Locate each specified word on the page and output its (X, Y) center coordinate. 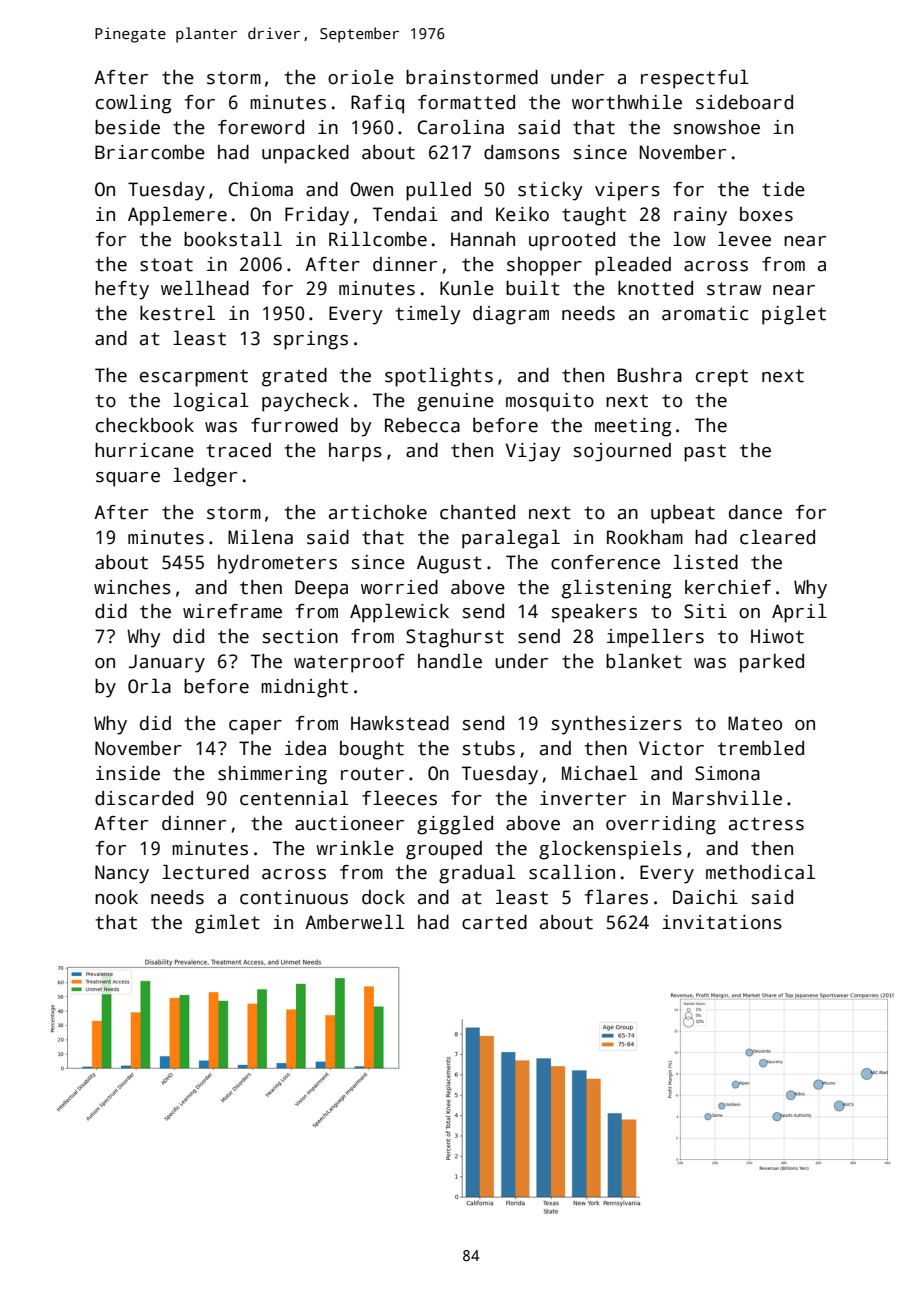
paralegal (511, 539)
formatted (466, 102)
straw (734, 289)
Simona (727, 773)
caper (255, 727)
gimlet (227, 924)
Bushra (650, 375)
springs (311, 340)
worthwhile (627, 102)
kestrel (177, 313)
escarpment (194, 378)
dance (755, 512)
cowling (133, 104)
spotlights (439, 377)
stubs (489, 748)
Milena (260, 537)
